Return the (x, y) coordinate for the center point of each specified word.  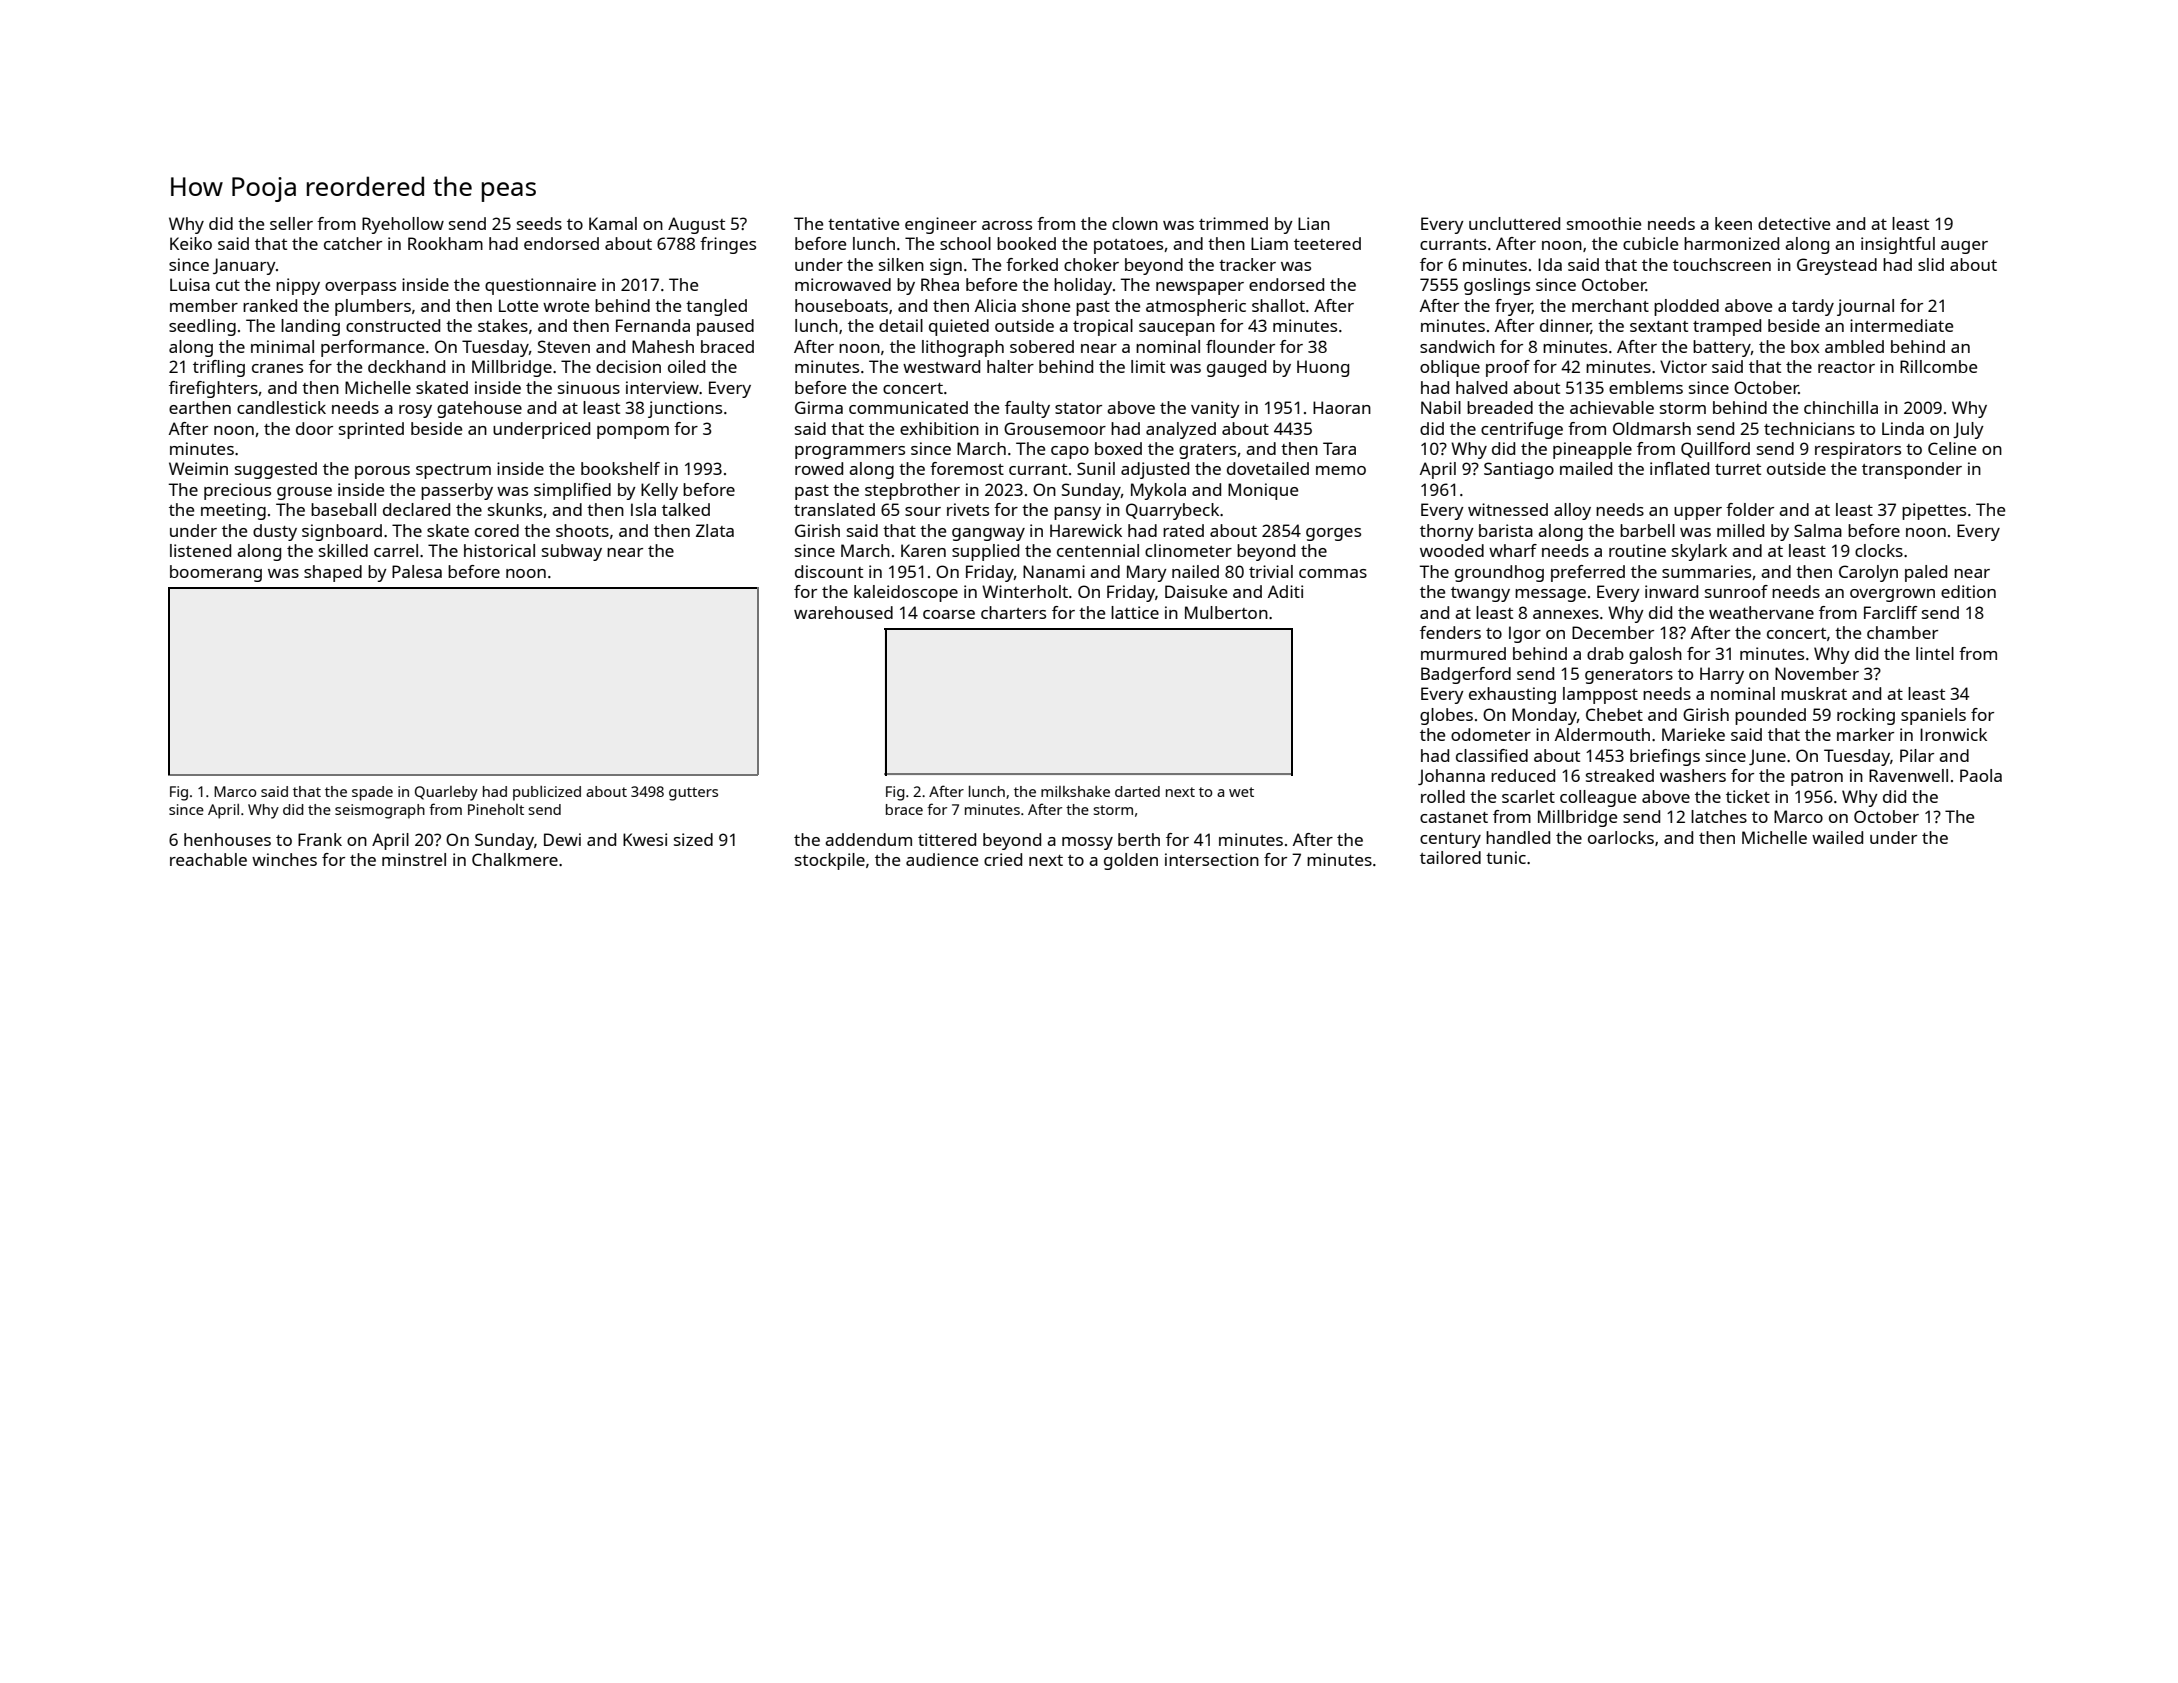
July (1968, 430)
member (204, 305)
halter (1010, 366)
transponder (1912, 470)
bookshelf (620, 468)
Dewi (562, 839)
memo (1341, 470)
